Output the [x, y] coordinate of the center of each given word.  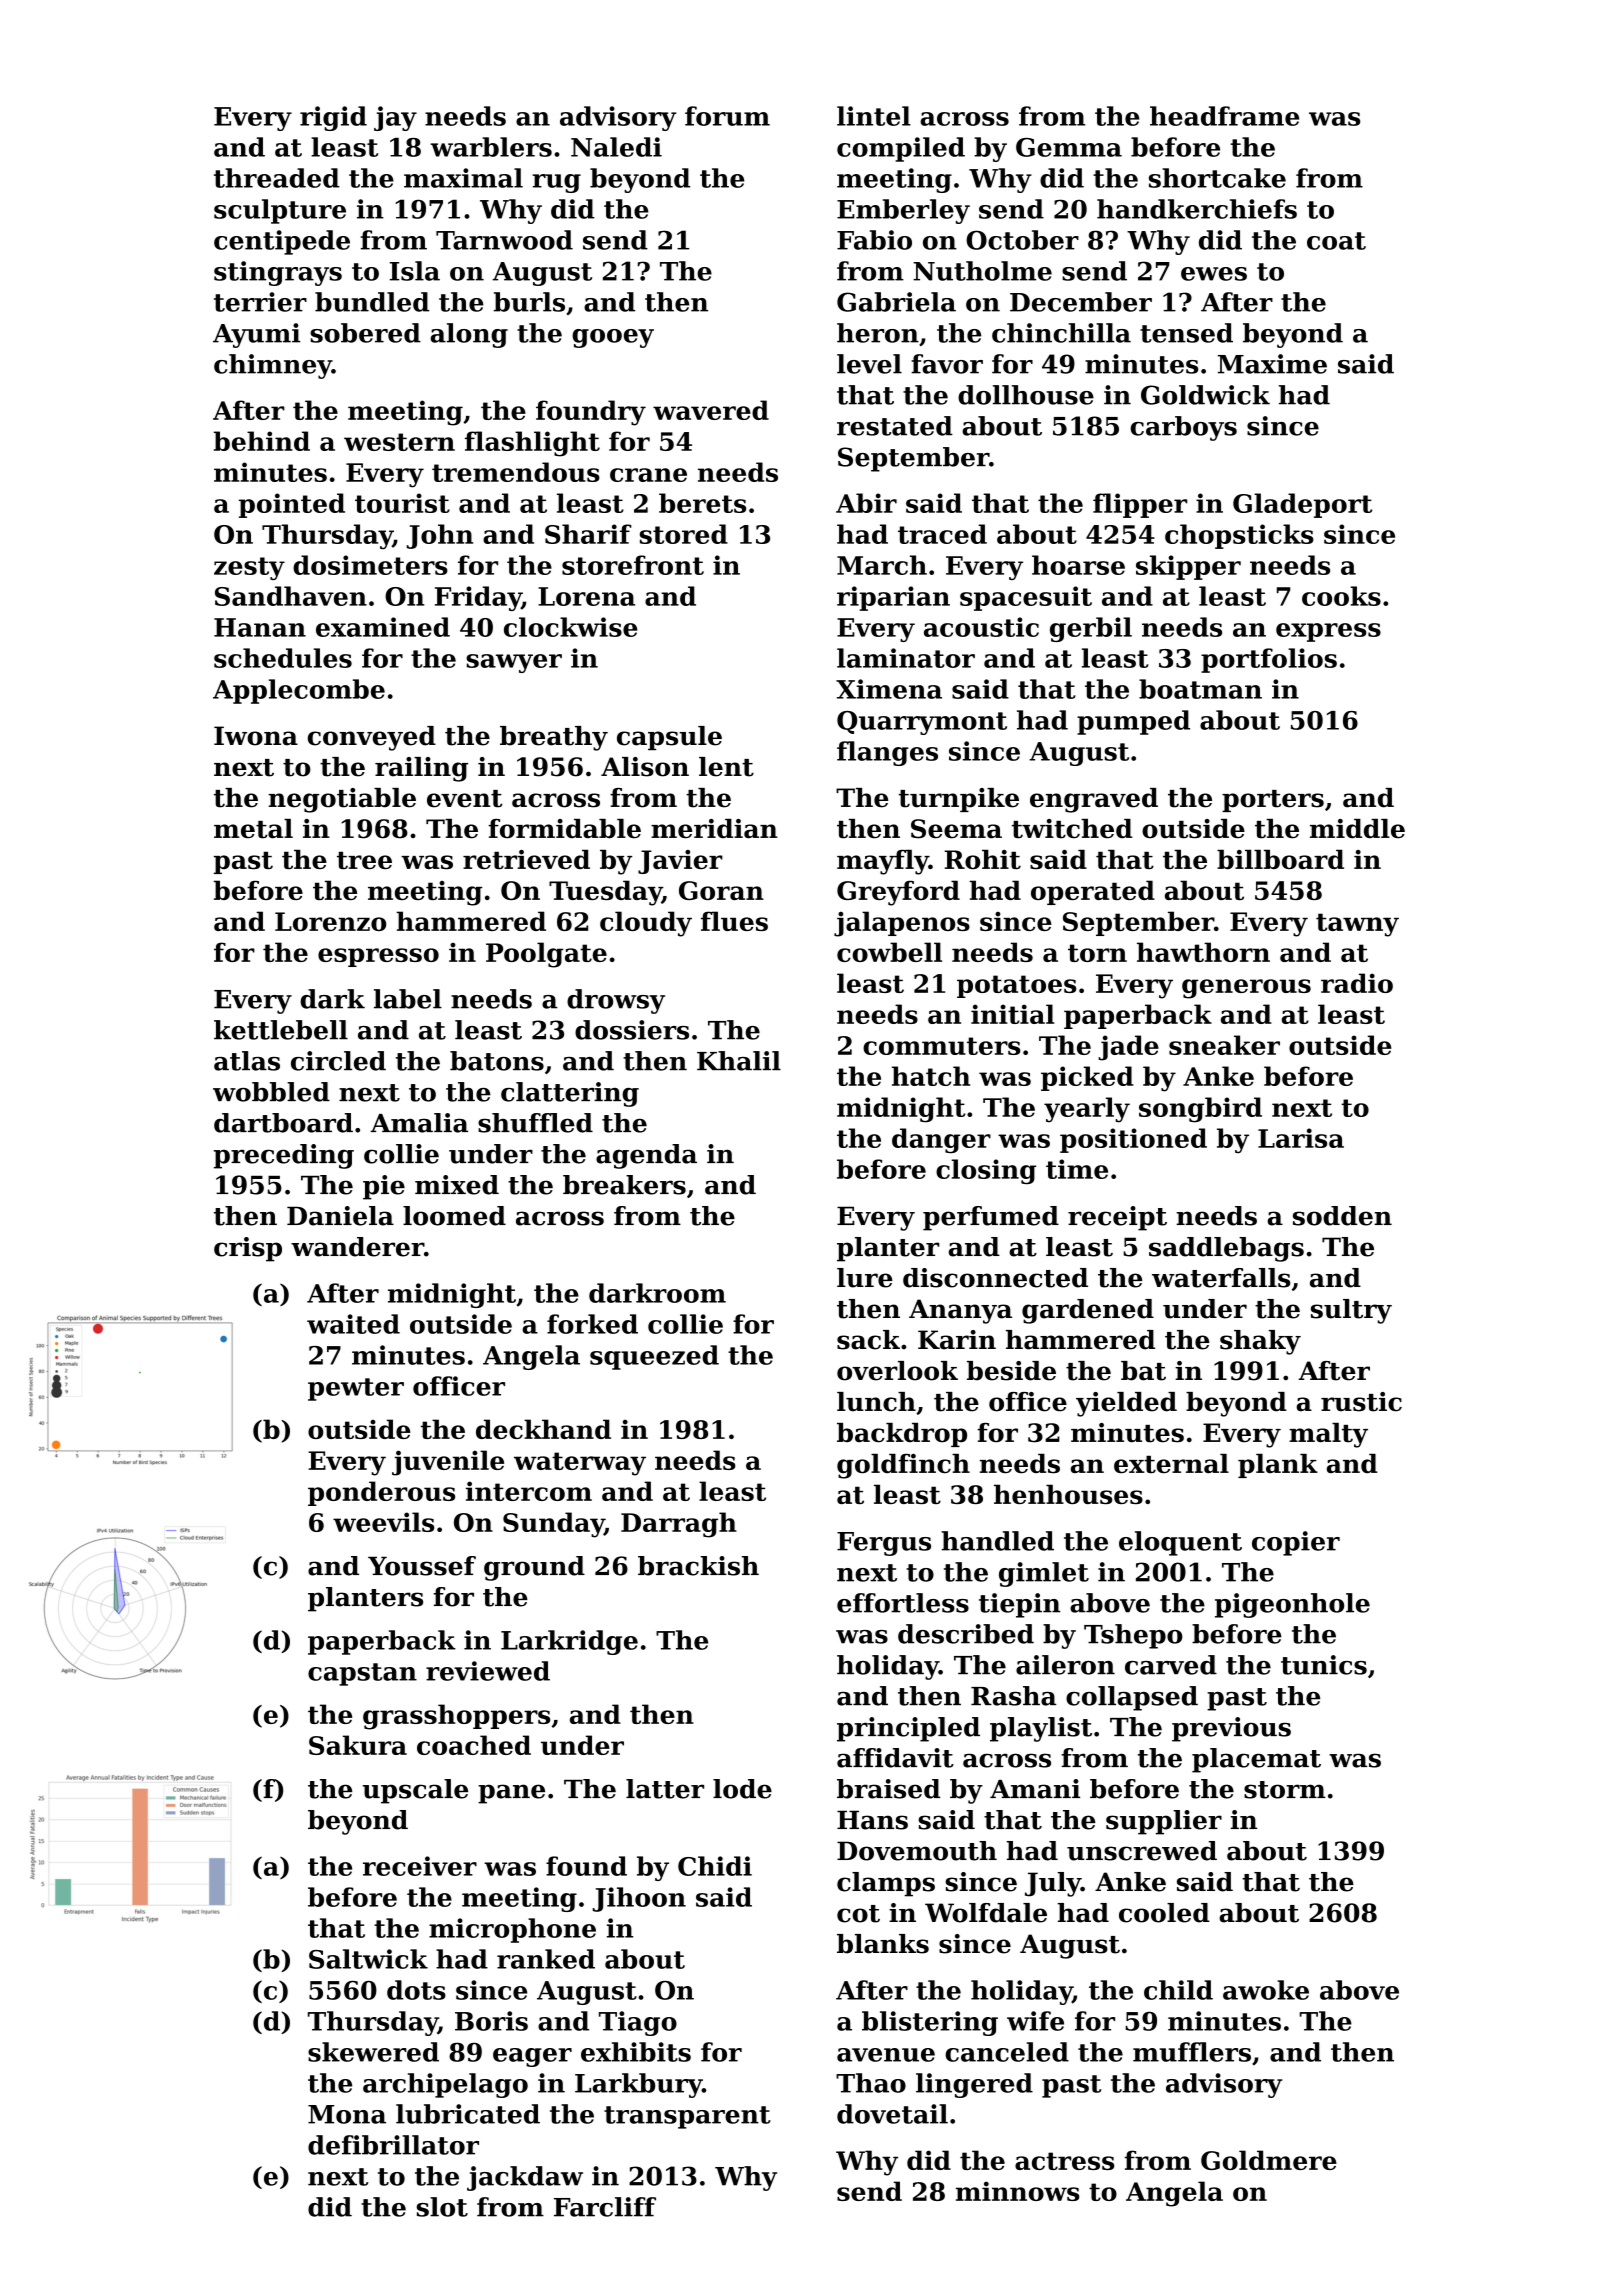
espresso [378, 957]
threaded [277, 178]
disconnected [995, 1278]
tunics [1324, 1665]
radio [1357, 983]
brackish [698, 1566]
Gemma [1069, 147]
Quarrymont [922, 723]
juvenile [448, 1463]
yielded [1126, 1404]
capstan [362, 1674]
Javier [680, 862]
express [1328, 632]
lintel [874, 116]
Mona [347, 2114]
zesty [249, 568]
